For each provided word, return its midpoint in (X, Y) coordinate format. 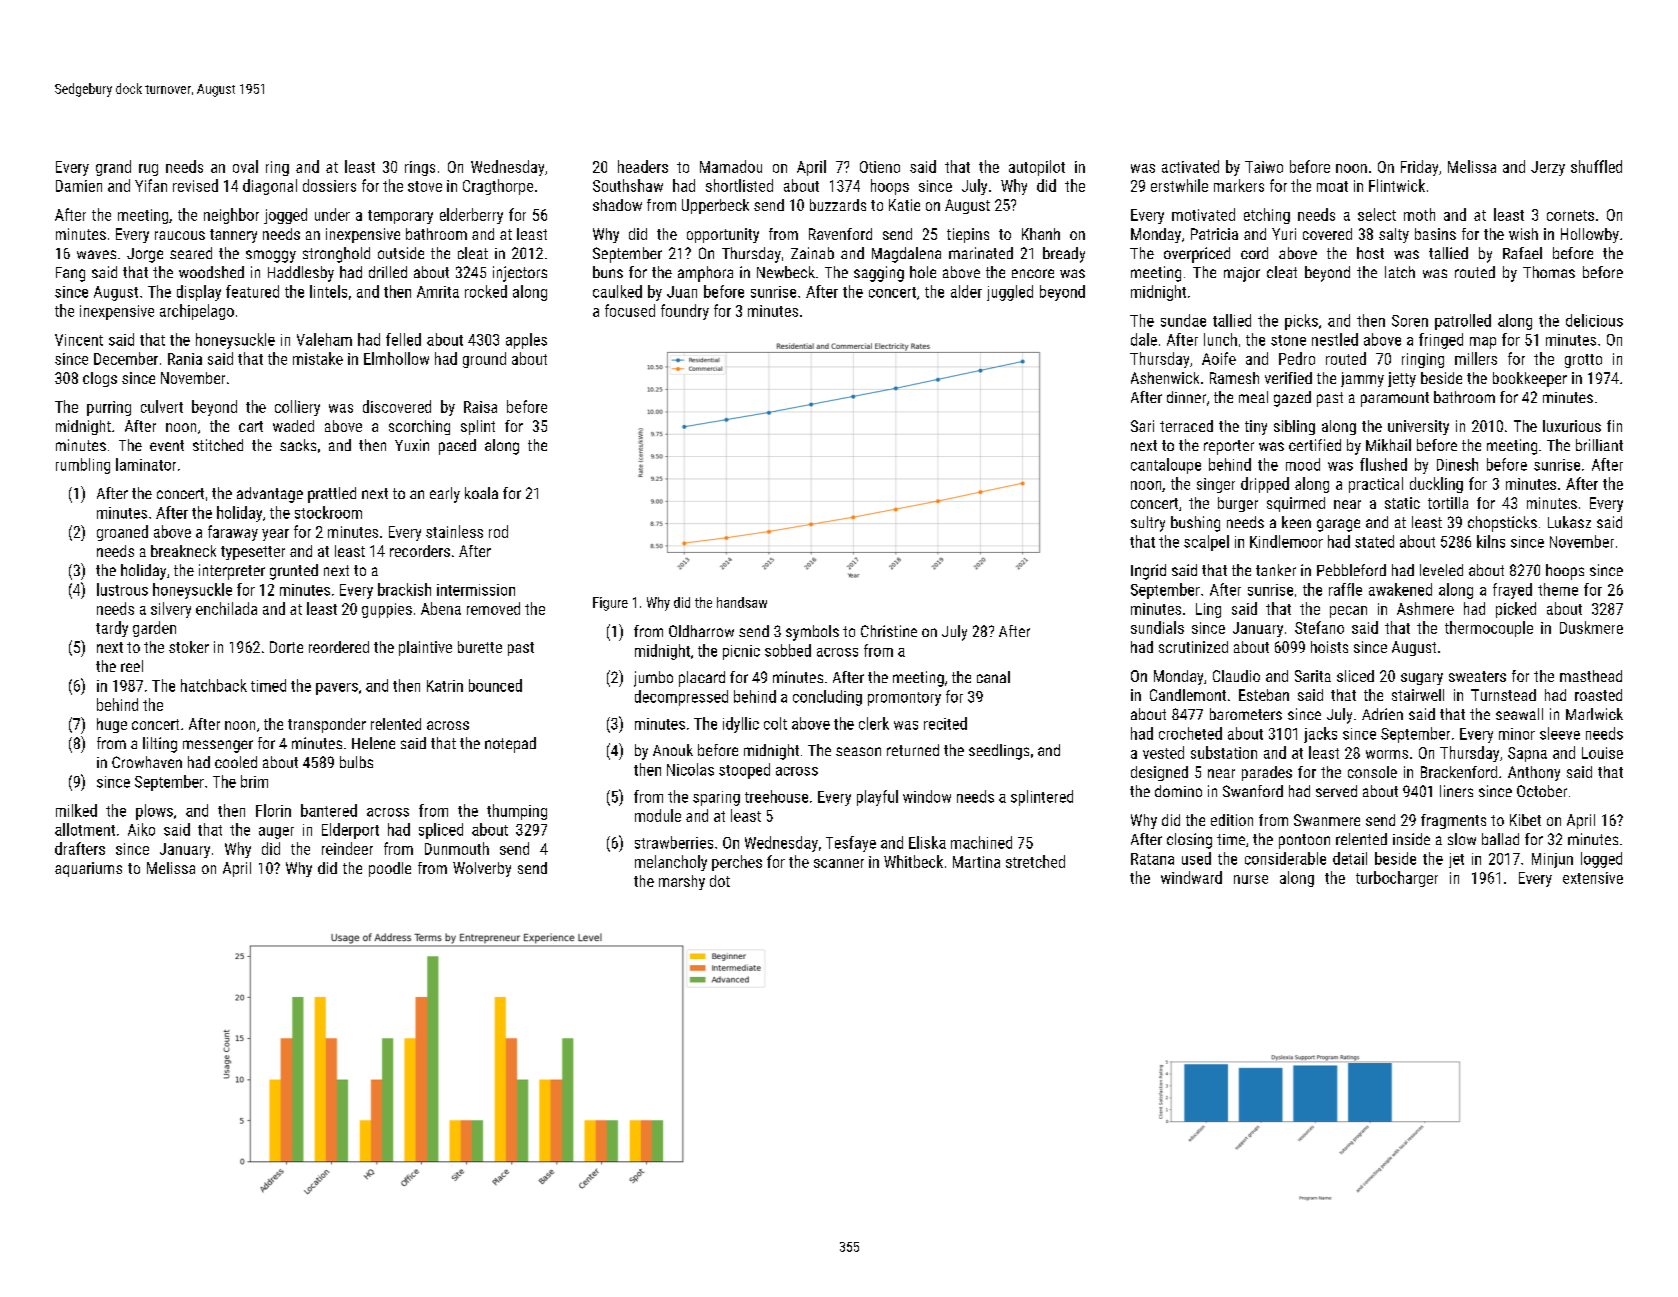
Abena (441, 608)
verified (1288, 378)
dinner (1186, 397)
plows (154, 812)
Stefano (1319, 627)
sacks (298, 445)
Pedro (1297, 358)
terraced (1186, 426)
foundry (685, 312)
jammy (1362, 379)
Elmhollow (396, 358)
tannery (233, 236)
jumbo (653, 679)
